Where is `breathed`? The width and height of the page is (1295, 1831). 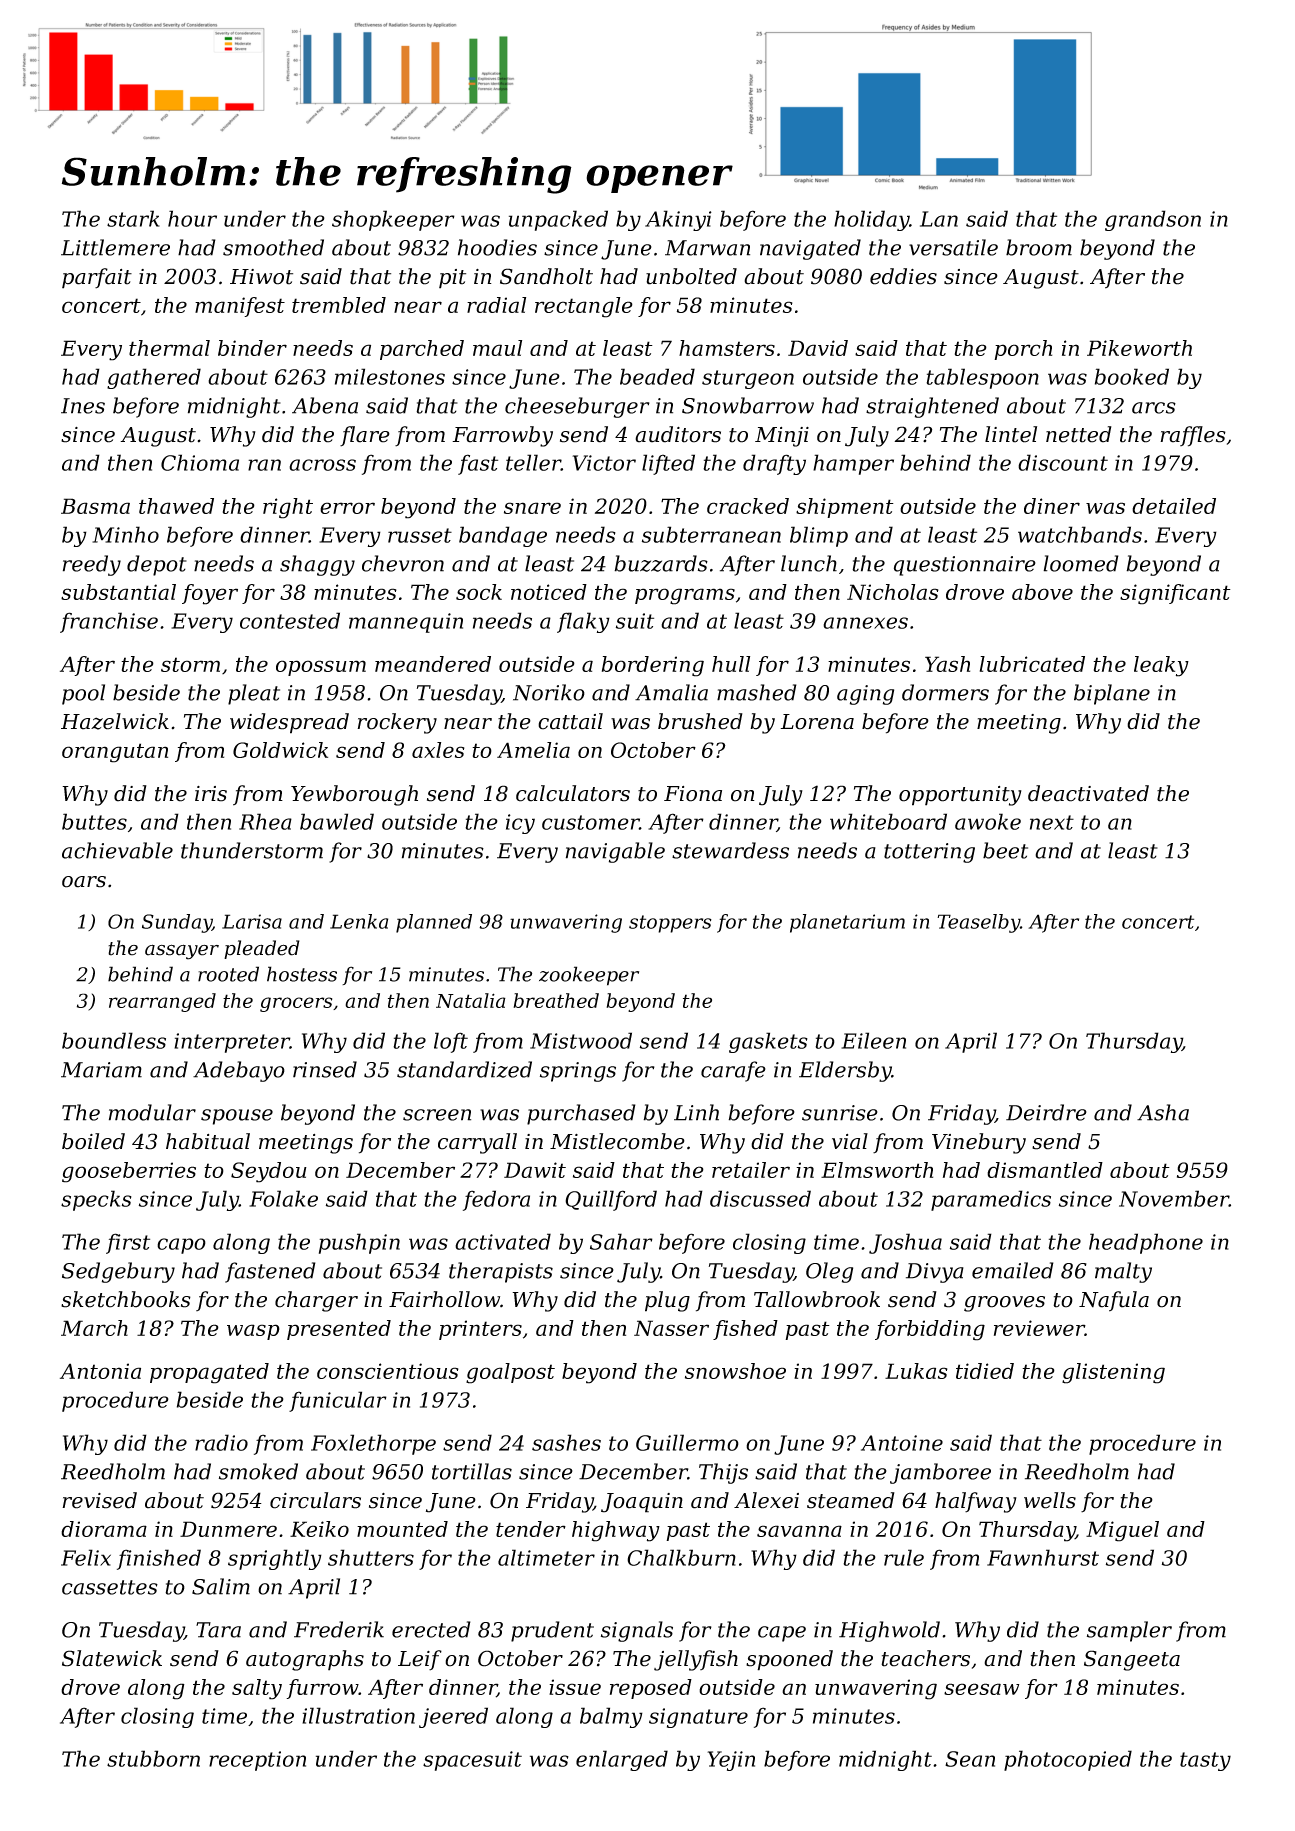
breathed is located at coordinates (556, 1000).
